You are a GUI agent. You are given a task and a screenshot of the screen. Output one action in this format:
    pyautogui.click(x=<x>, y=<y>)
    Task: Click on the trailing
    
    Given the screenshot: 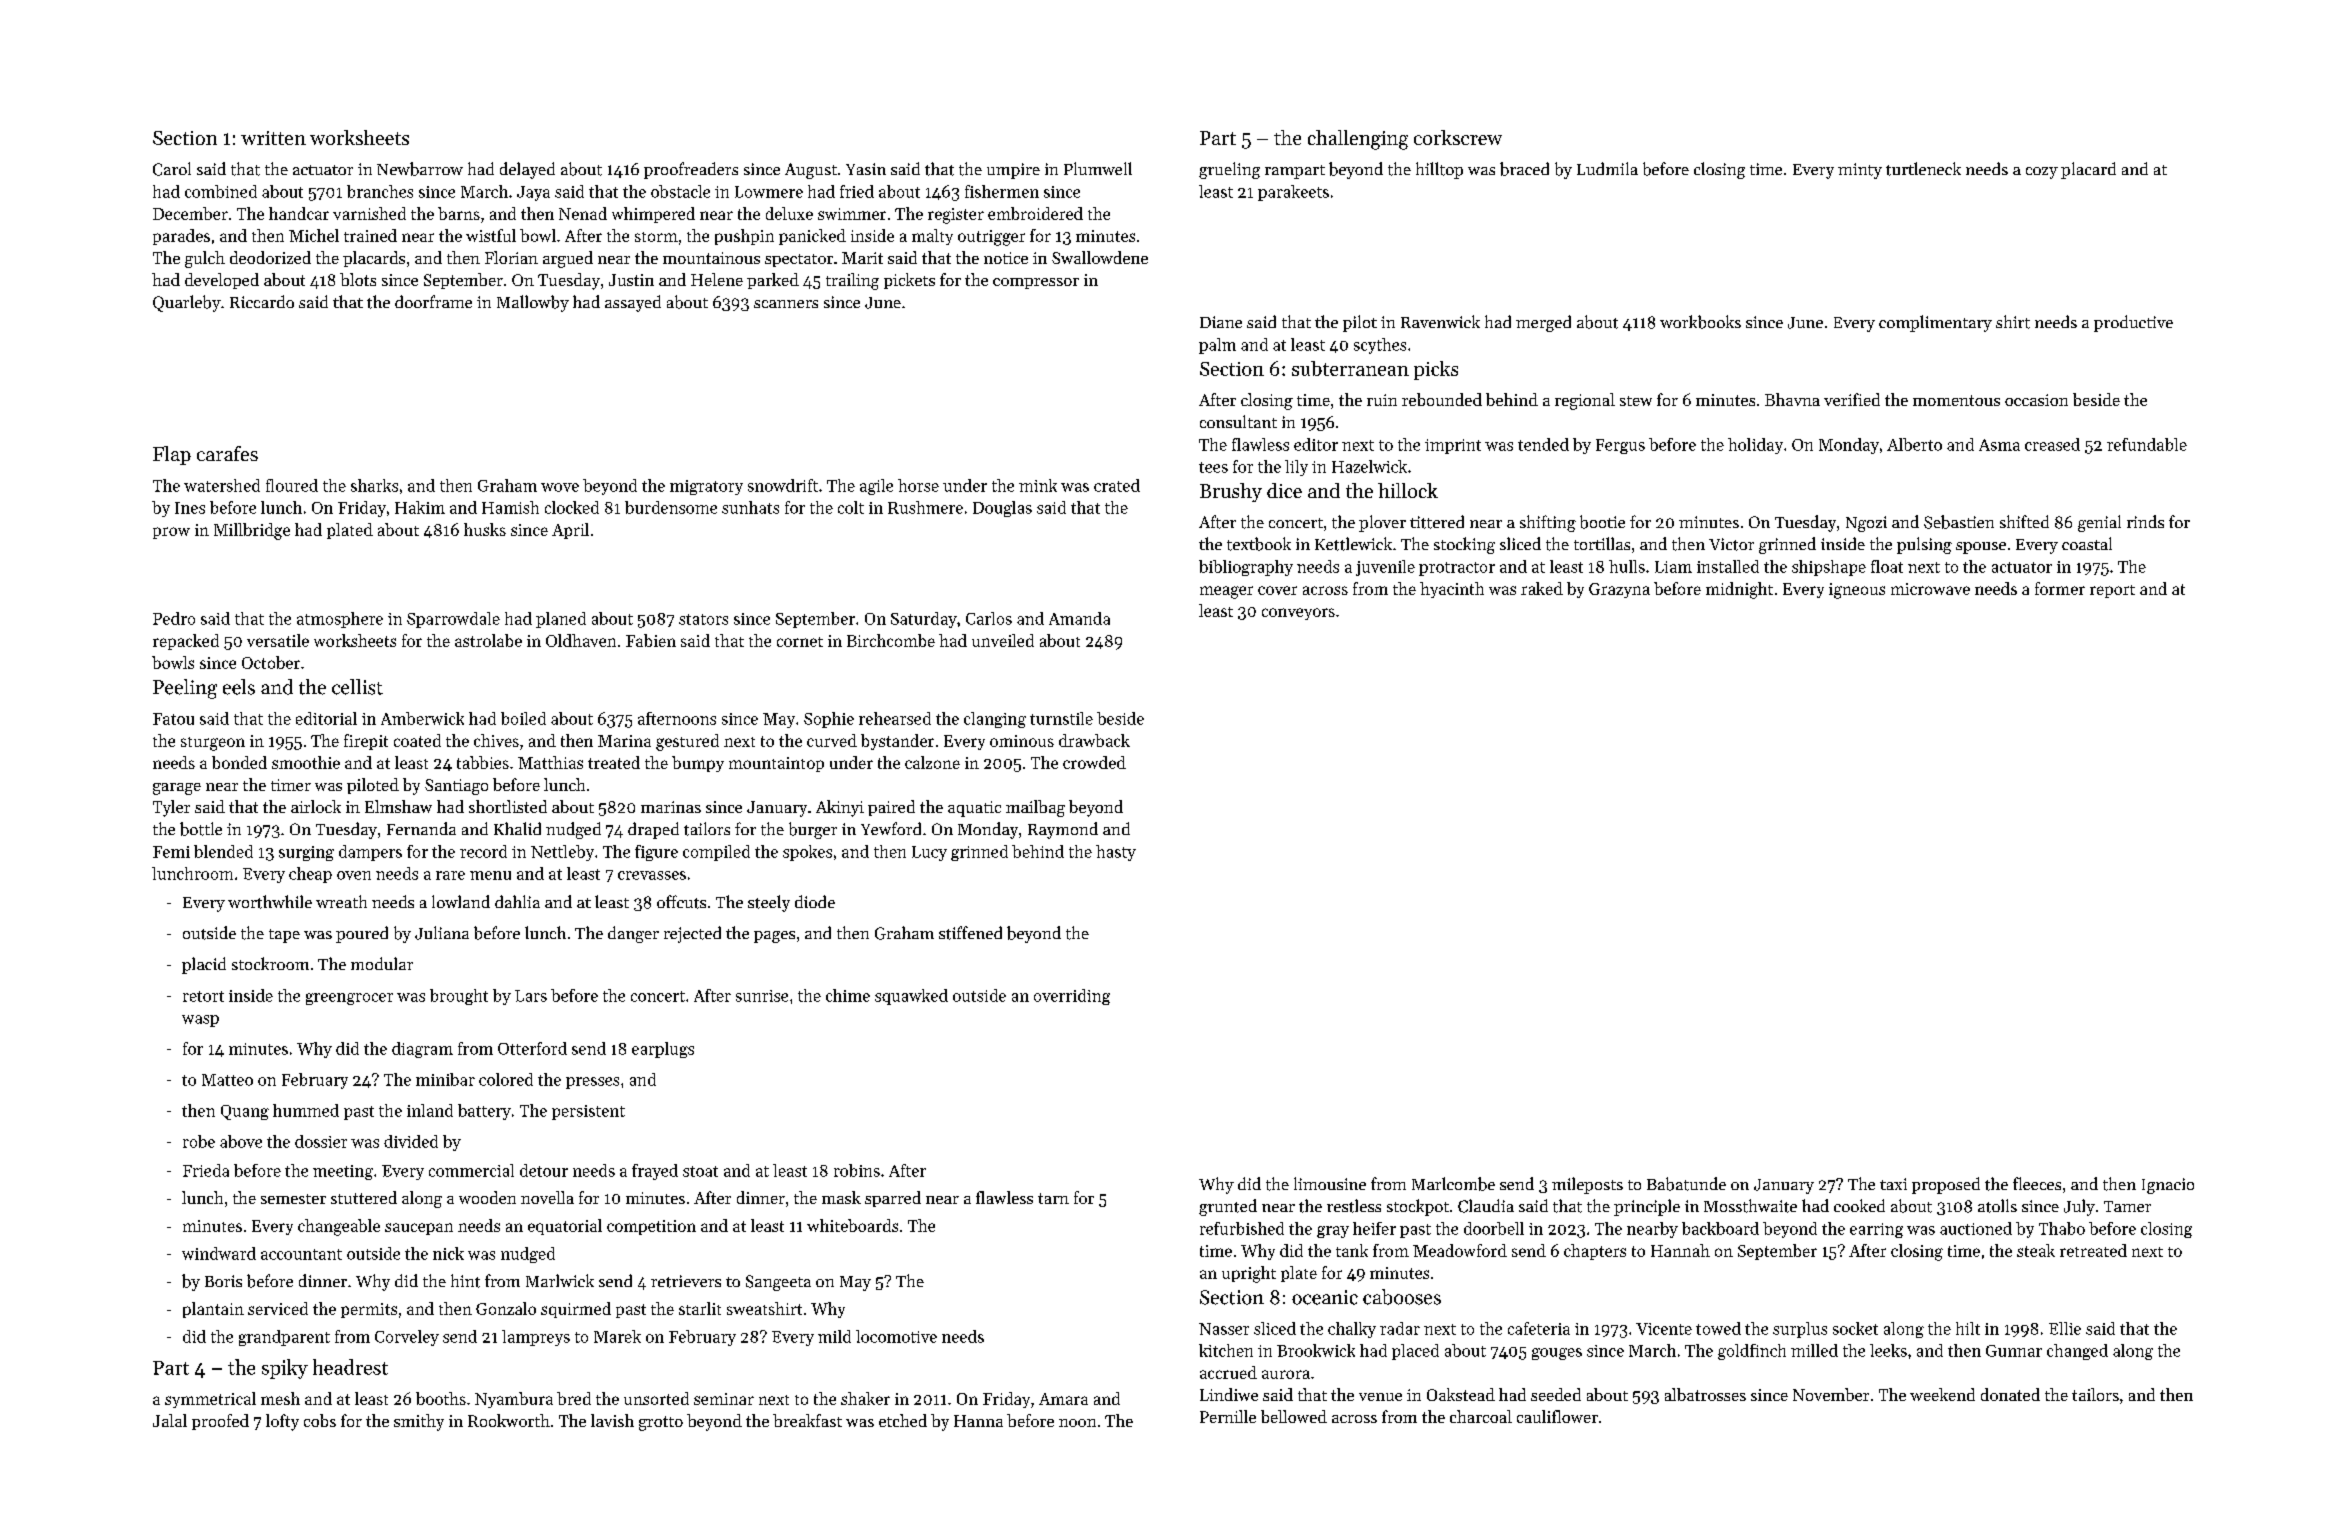 What is the action you would take?
    pyautogui.click(x=852, y=281)
